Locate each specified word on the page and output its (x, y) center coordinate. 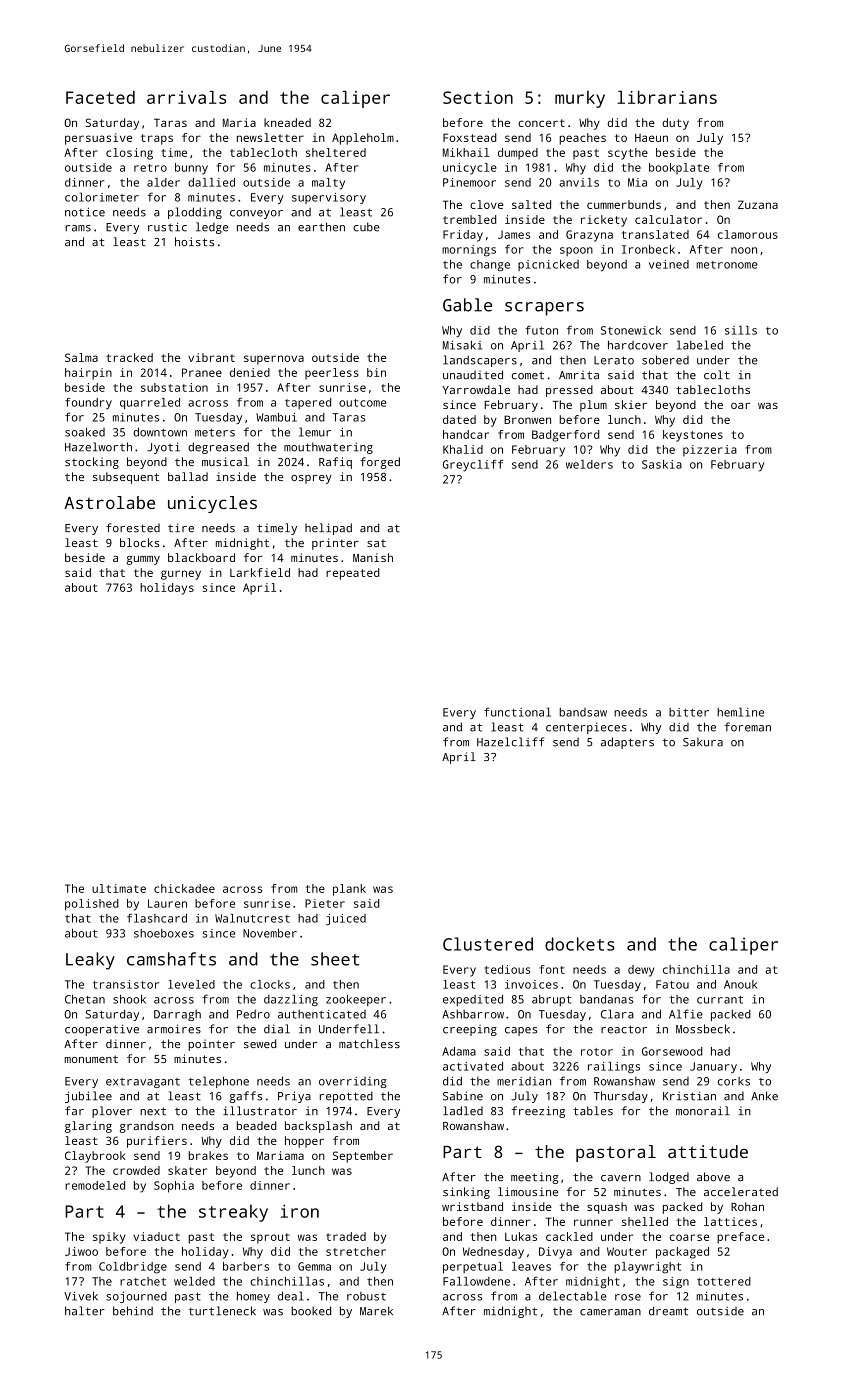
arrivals (186, 97)
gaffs (245, 1097)
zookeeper (356, 1000)
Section (478, 97)
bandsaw (583, 712)
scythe (628, 154)
